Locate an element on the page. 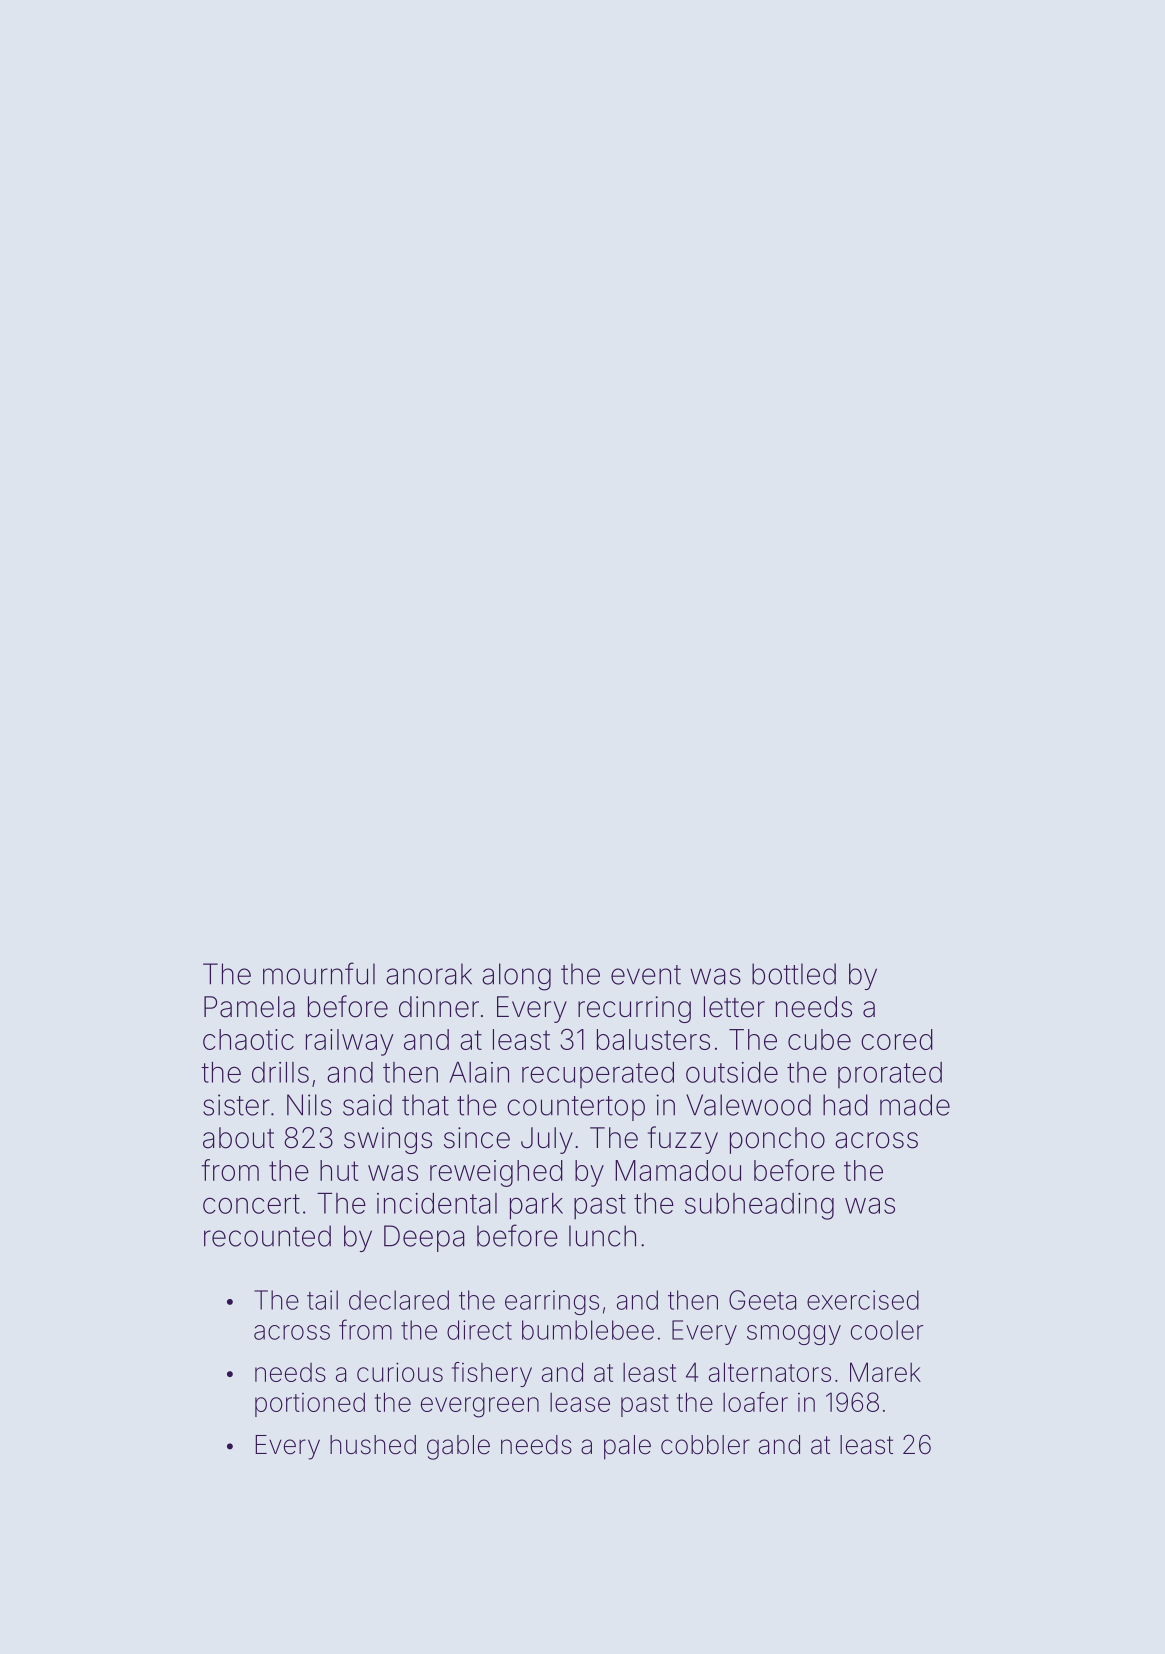 This image has height=1654, width=1165. drills is located at coordinates (280, 1072).
